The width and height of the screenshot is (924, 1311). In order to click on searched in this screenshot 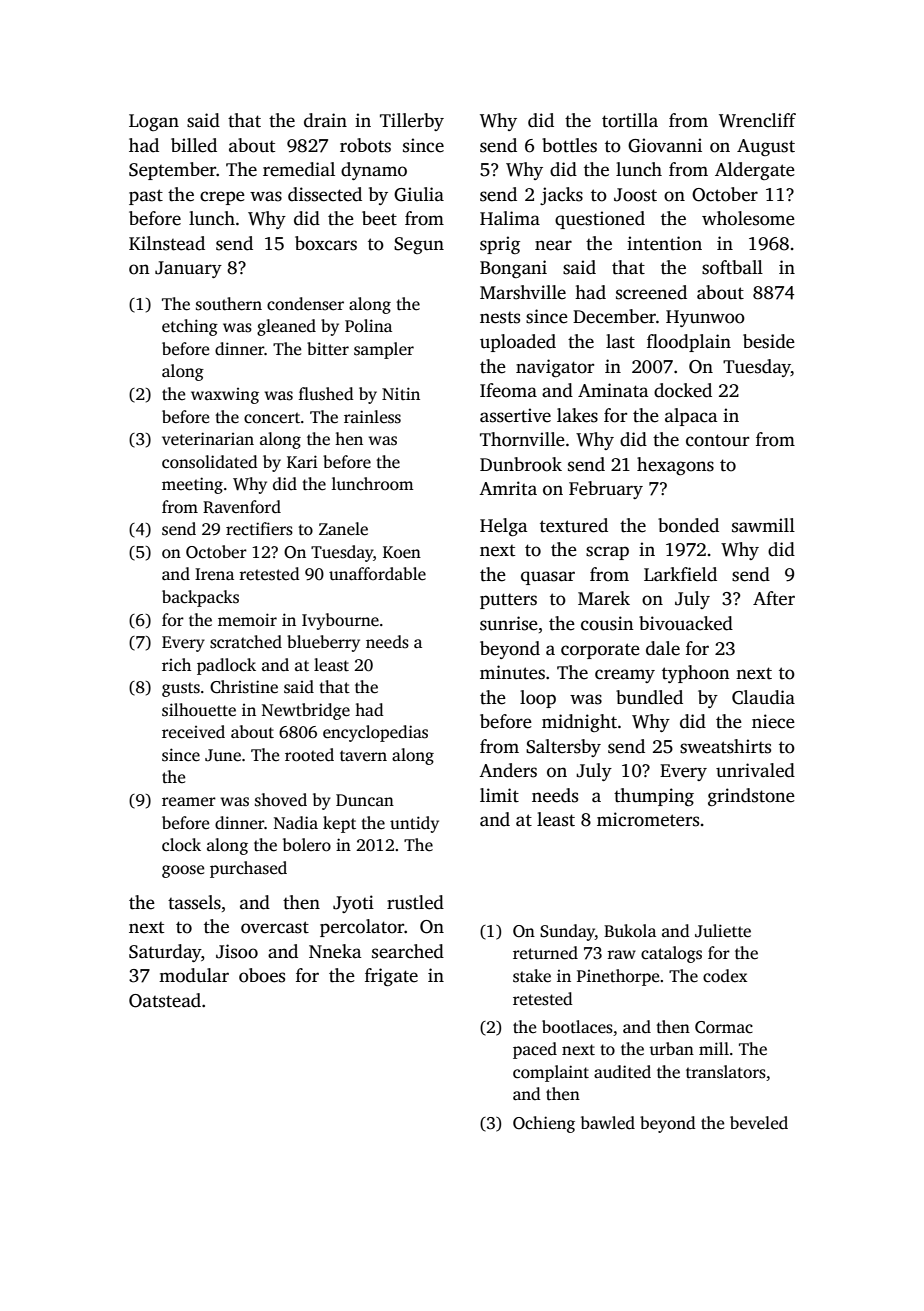, I will do `click(408, 951)`.
